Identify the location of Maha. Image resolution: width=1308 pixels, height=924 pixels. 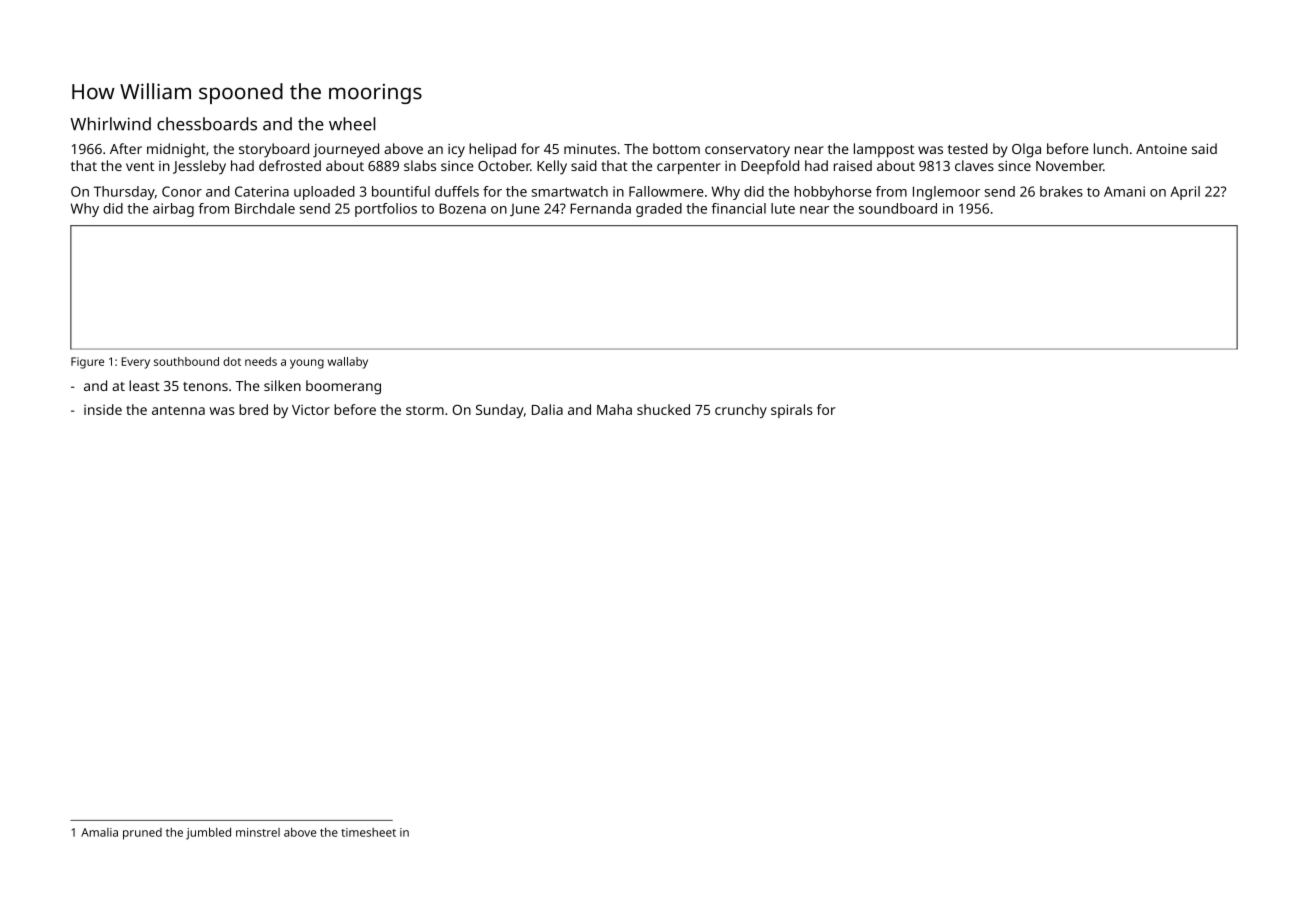
(614, 409).
